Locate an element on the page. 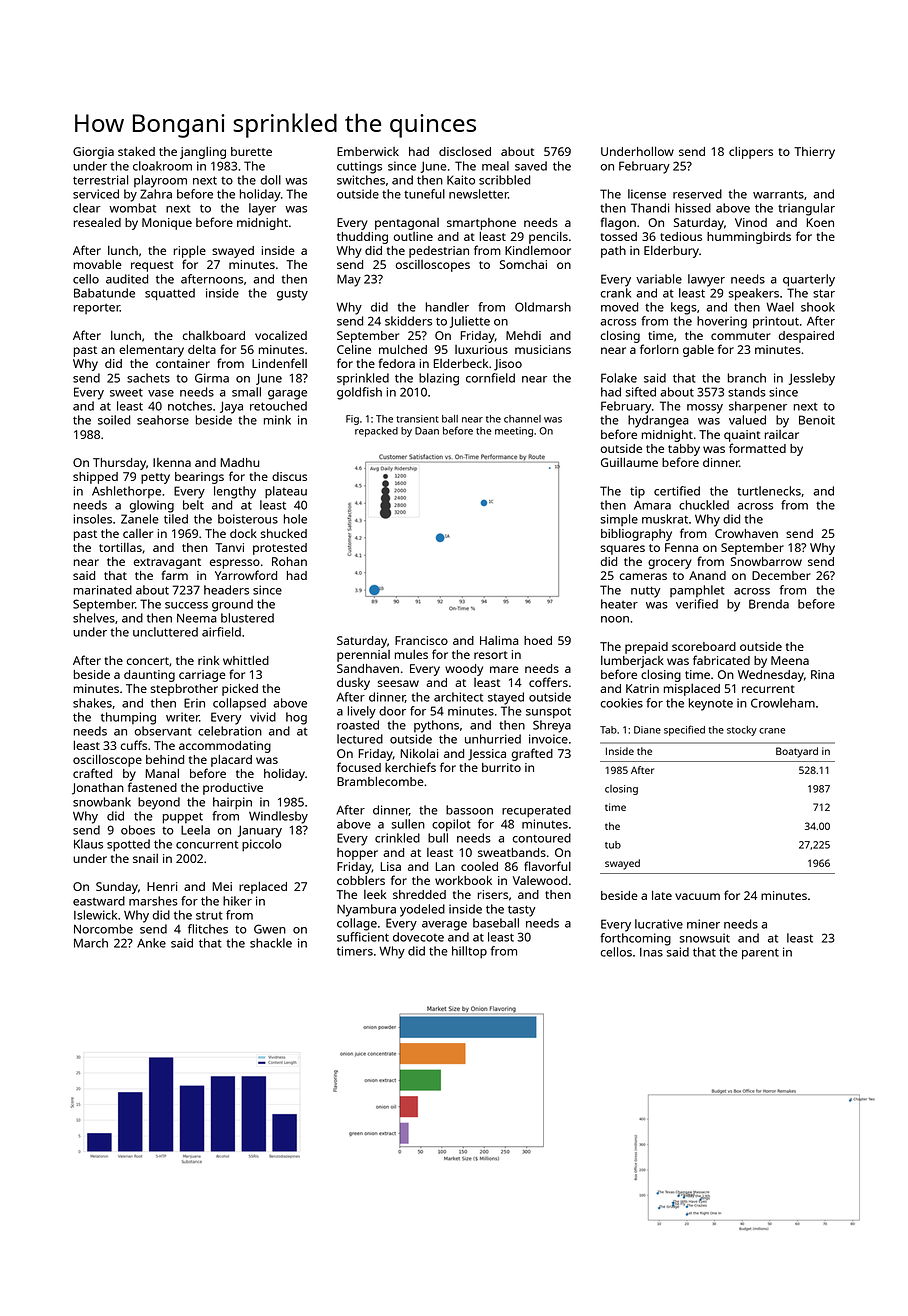  Inas is located at coordinates (651, 952).
